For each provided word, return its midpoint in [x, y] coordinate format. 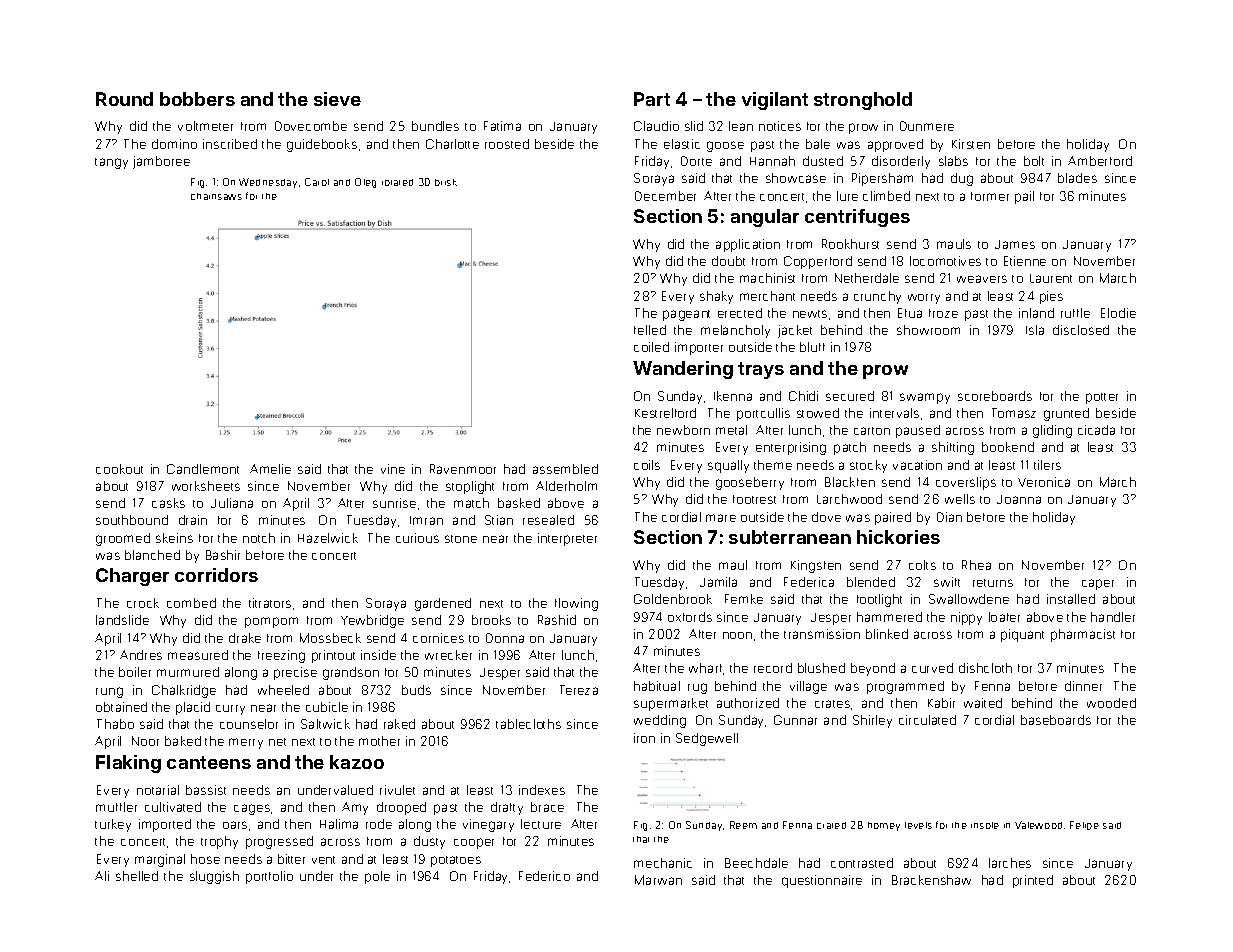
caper [1098, 584]
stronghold [863, 101]
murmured [188, 672]
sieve [337, 99]
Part [652, 99]
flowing [576, 604]
